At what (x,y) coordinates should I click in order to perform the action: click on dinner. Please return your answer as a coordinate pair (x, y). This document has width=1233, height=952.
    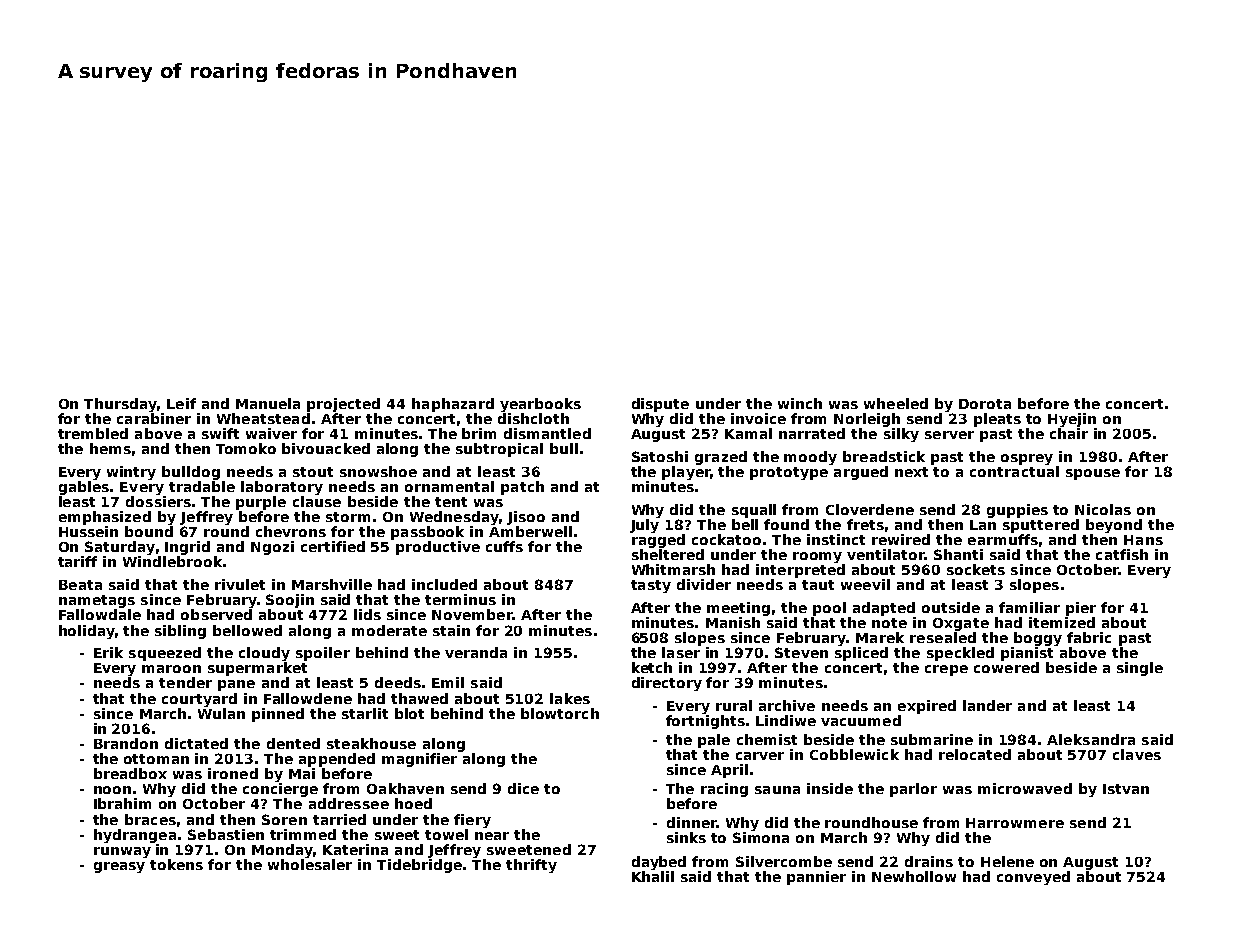
    Looking at the image, I should click on (692, 822).
